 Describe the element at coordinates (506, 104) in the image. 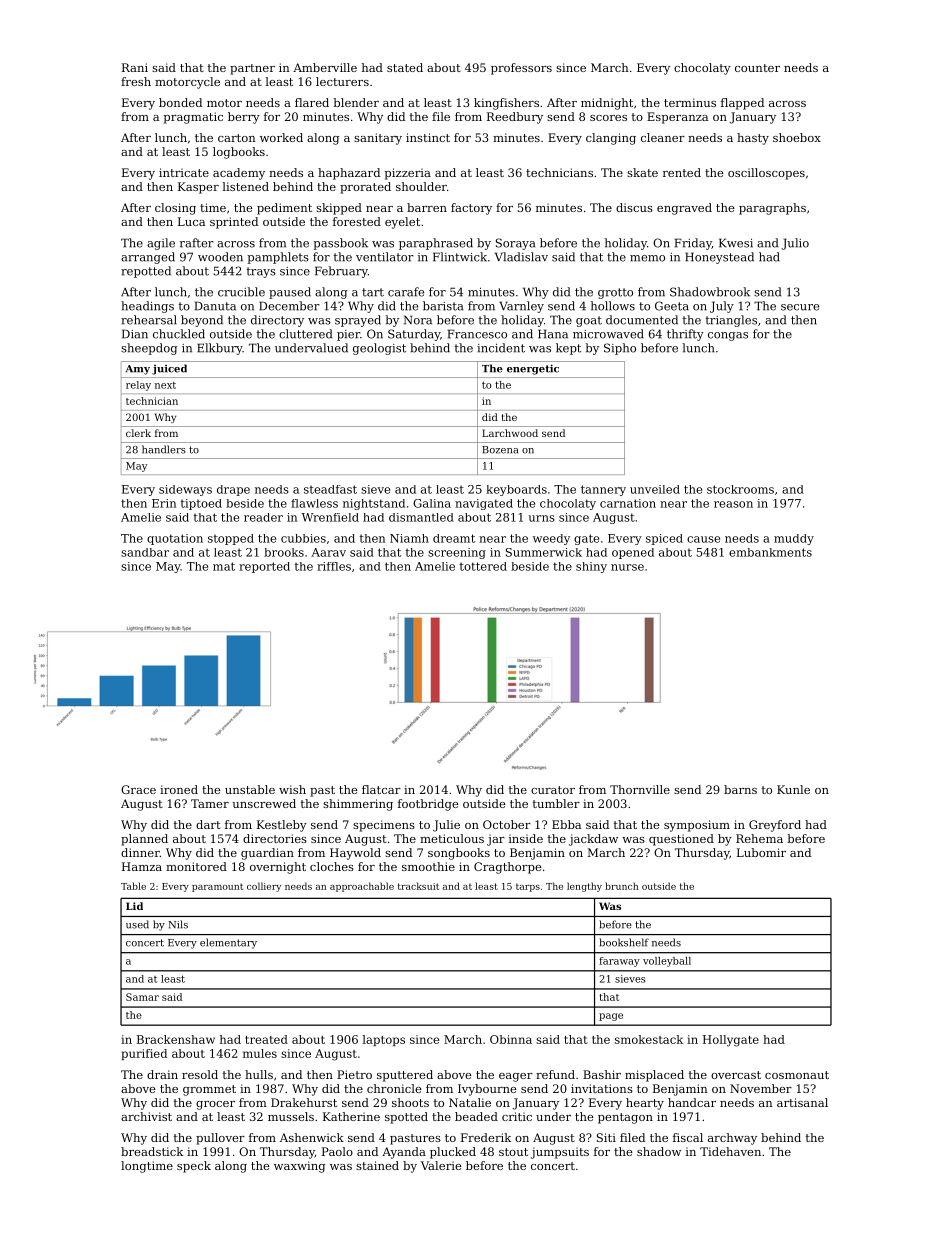

I see `kingfishers` at that location.
